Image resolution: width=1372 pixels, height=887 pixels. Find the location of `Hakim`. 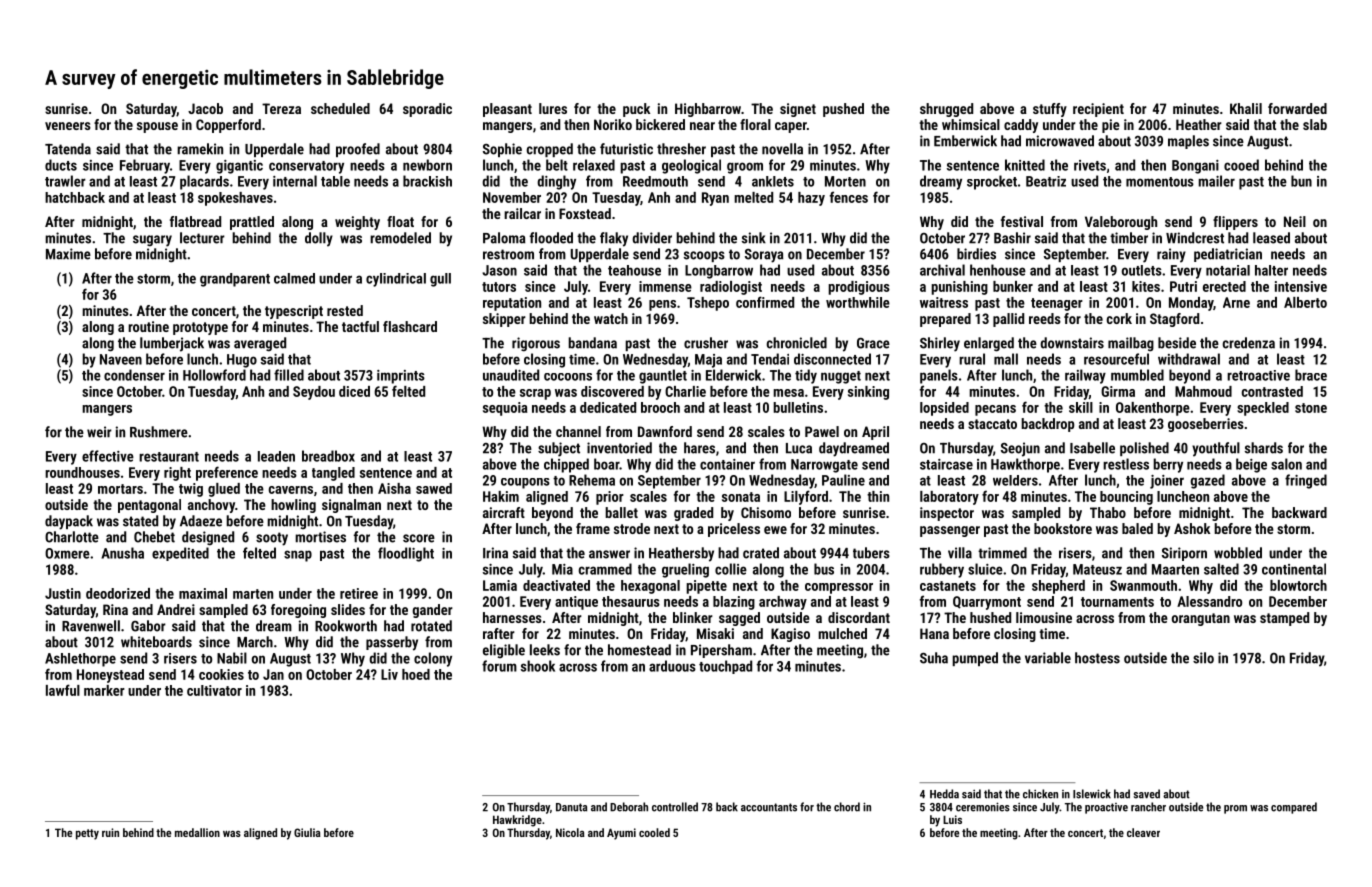

Hakim is located at coordinates (501, 496).
